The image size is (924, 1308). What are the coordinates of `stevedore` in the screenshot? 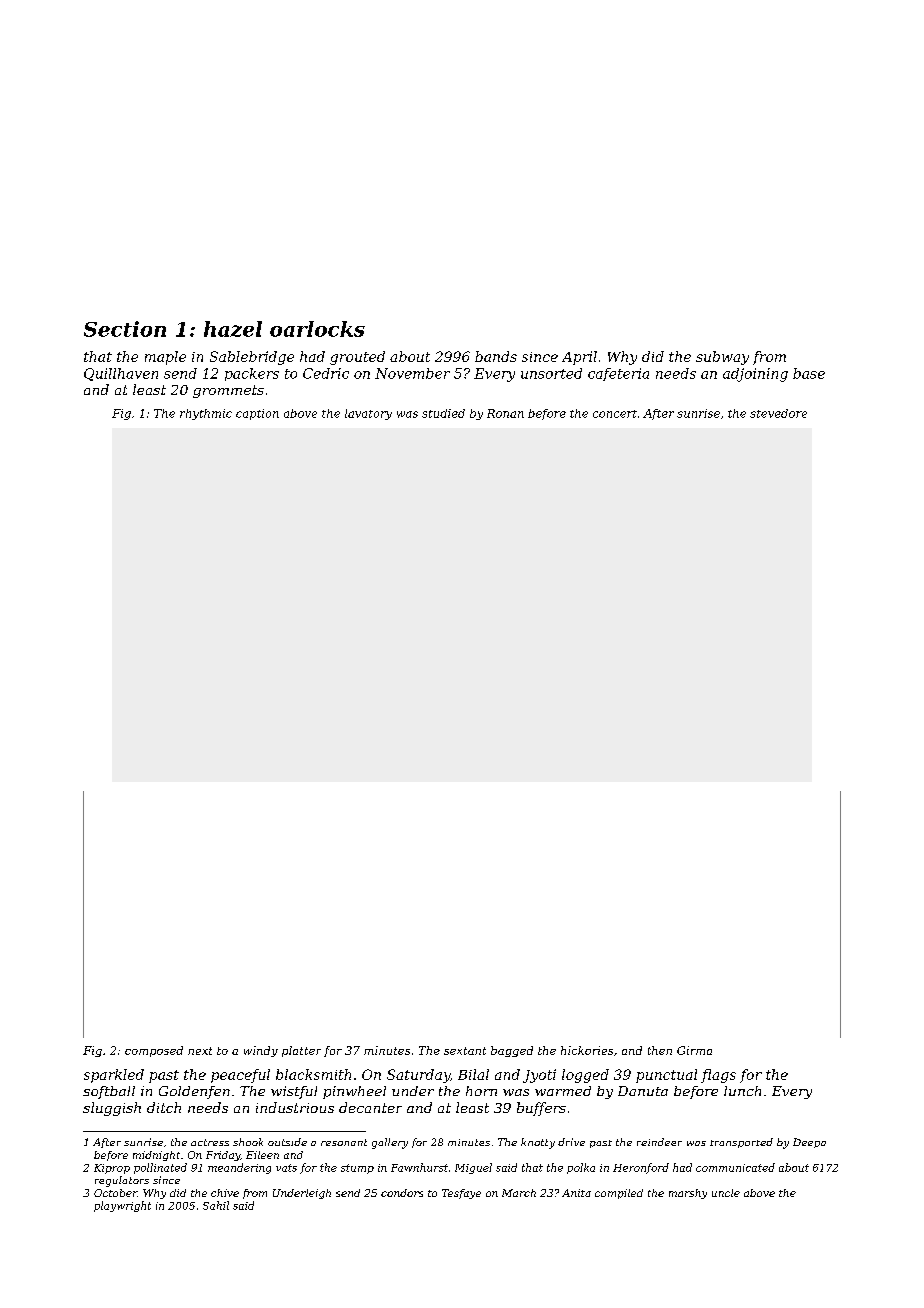 It's located at (778, 413).
